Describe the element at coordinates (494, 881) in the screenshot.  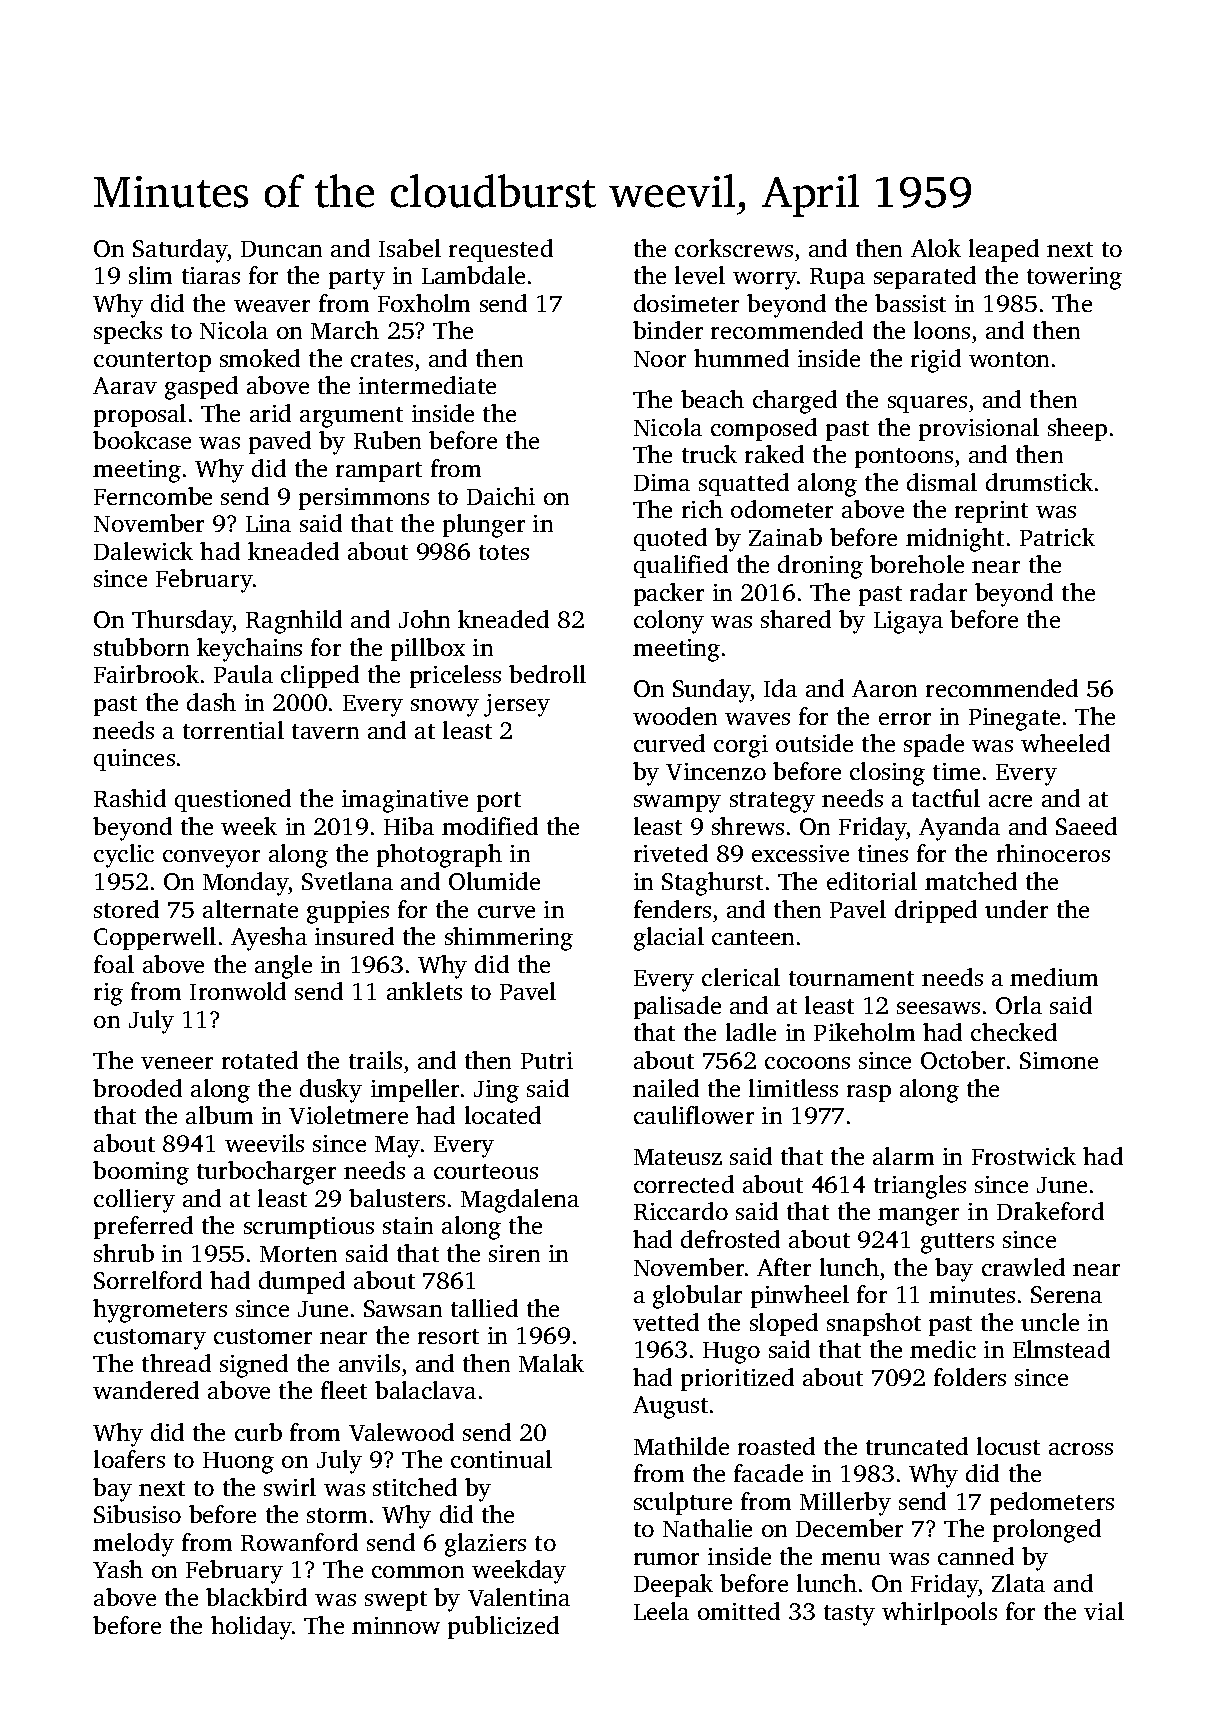
I see `Olumide` at that location.
